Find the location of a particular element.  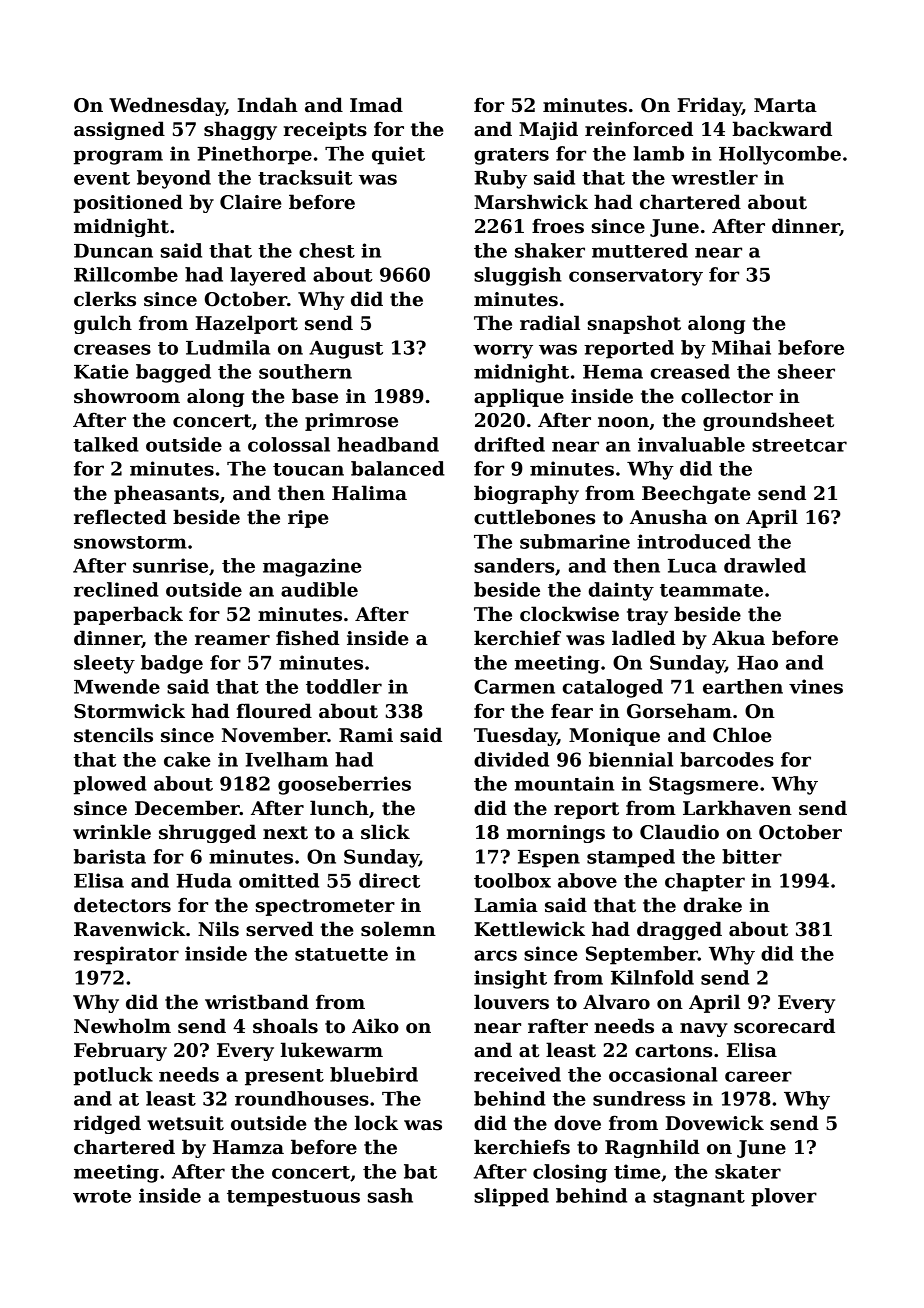

Hao is located at coordinates (757, 663).
